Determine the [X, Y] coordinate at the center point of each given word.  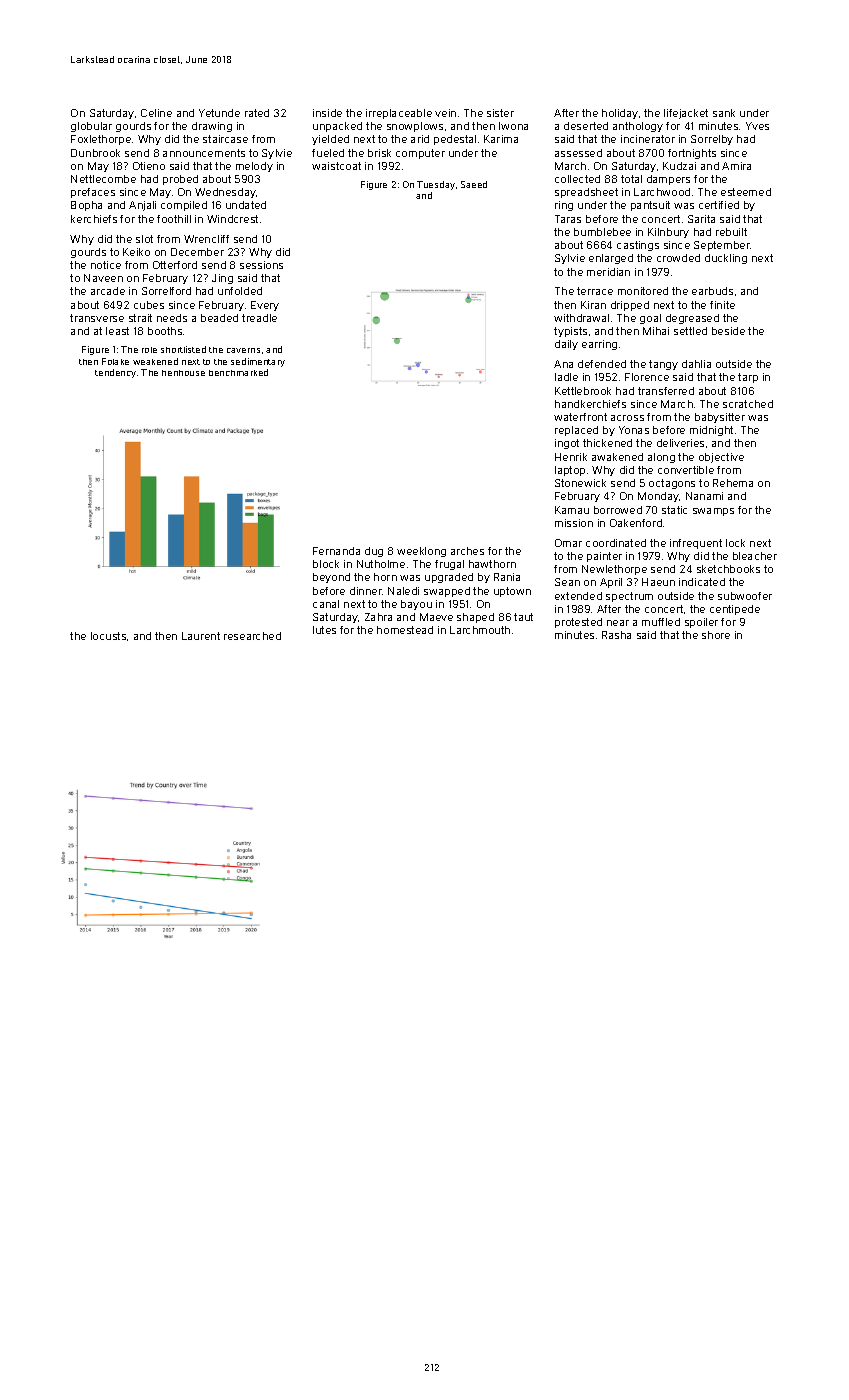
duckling [726, 259]
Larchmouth [480, 630]
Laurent [201, 636]
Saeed [474, 184]
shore [716, 635]
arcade [108, 291]
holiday [620, 114]
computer [420, 154]
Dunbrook [95, 153]
